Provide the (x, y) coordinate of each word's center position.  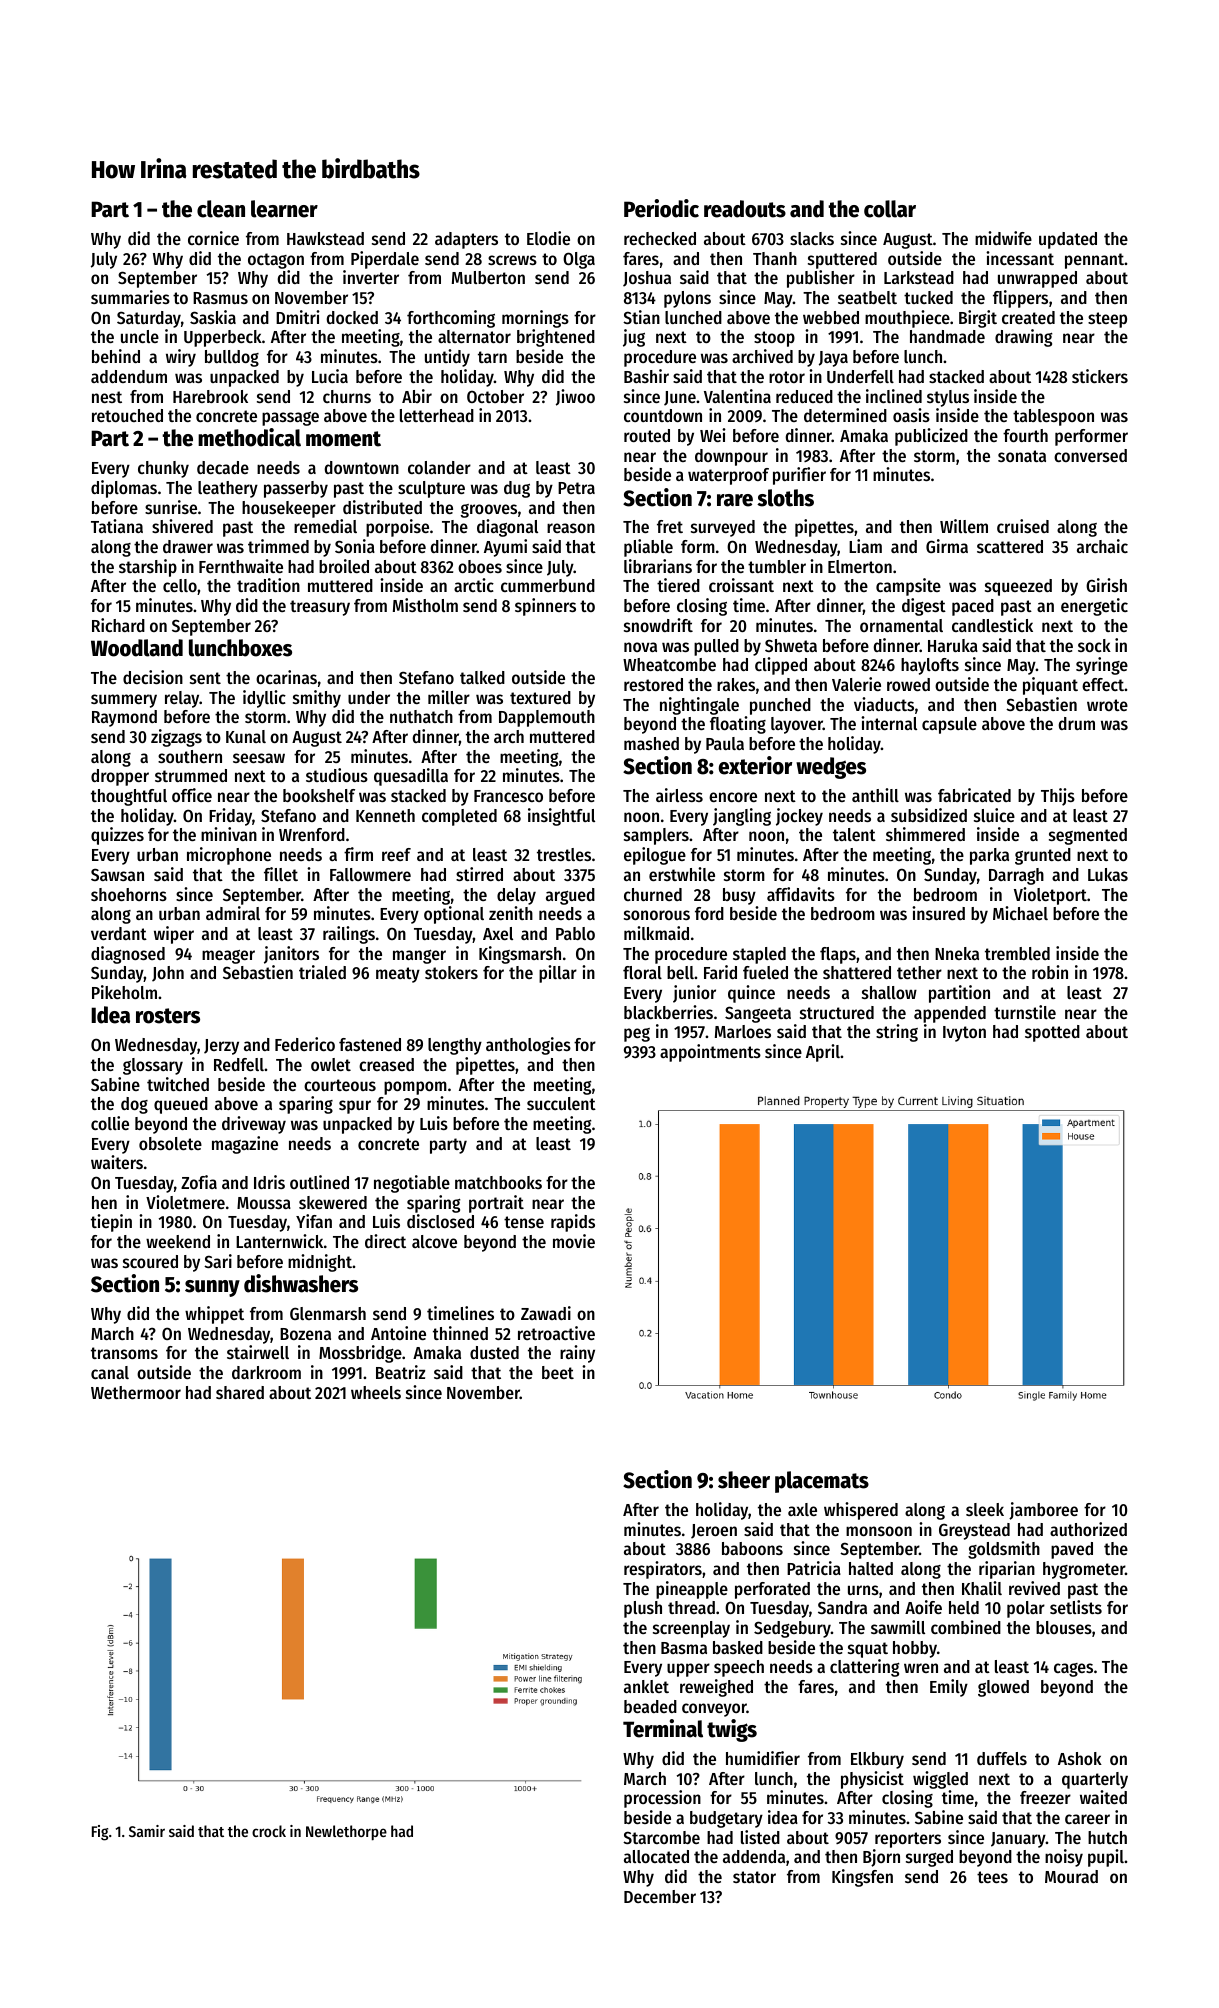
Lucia (330, 376)
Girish (1106, 585)
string (897, 1033)
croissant (741, 585)
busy (739, 896)
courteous (340, 1085)
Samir (147, 1831)
